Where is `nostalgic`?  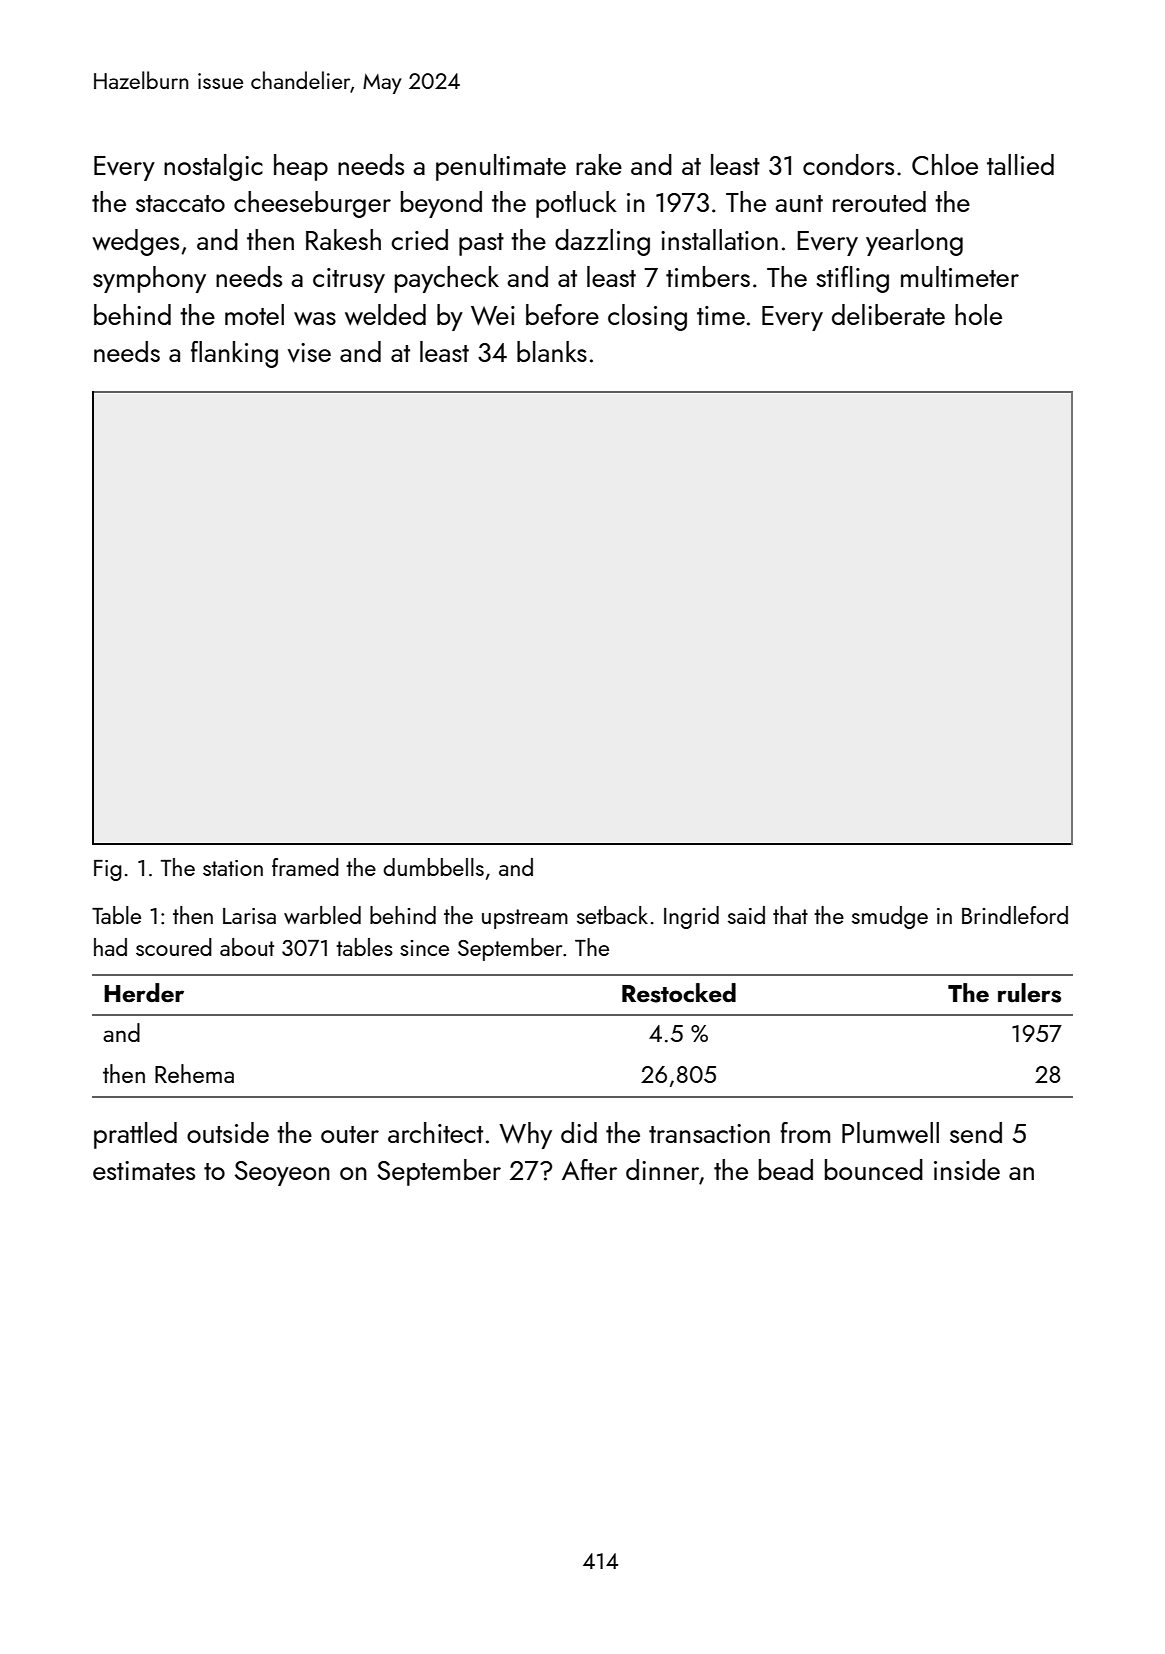 nostalgic is located at coordinates (213, 167).
